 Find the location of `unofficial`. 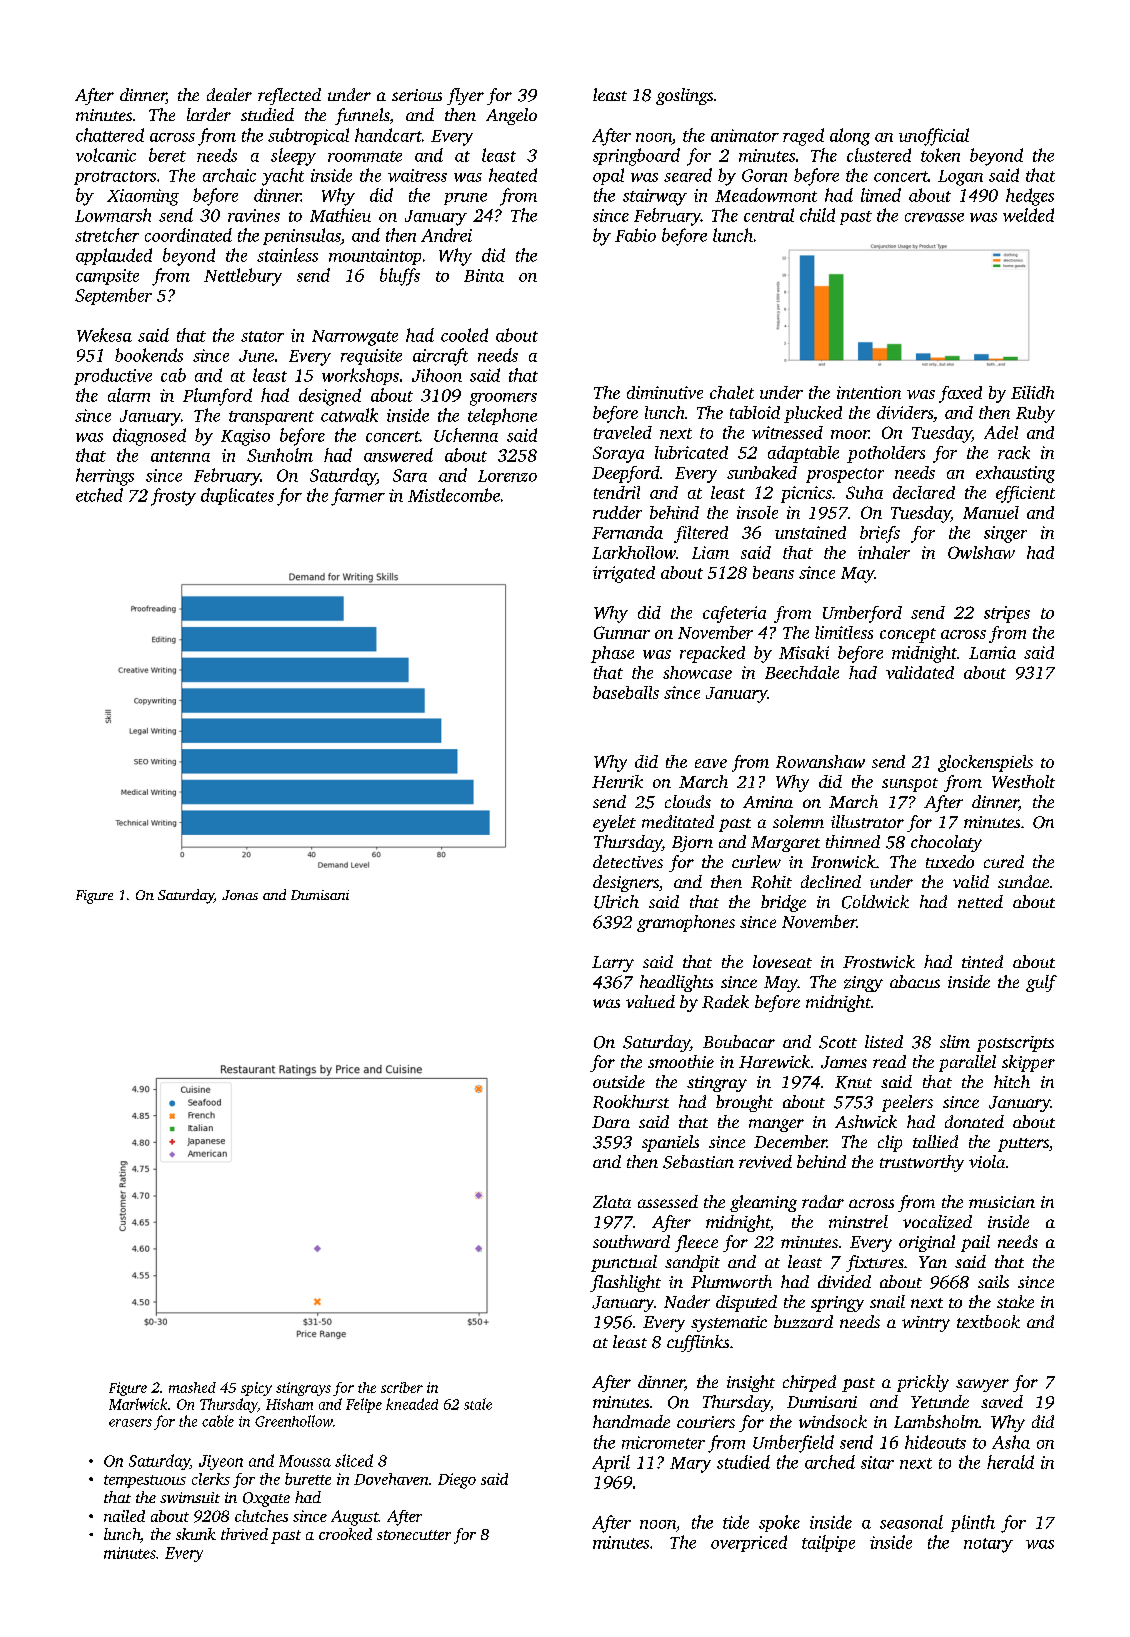

unofficial is located at coordinates (934, 137).
